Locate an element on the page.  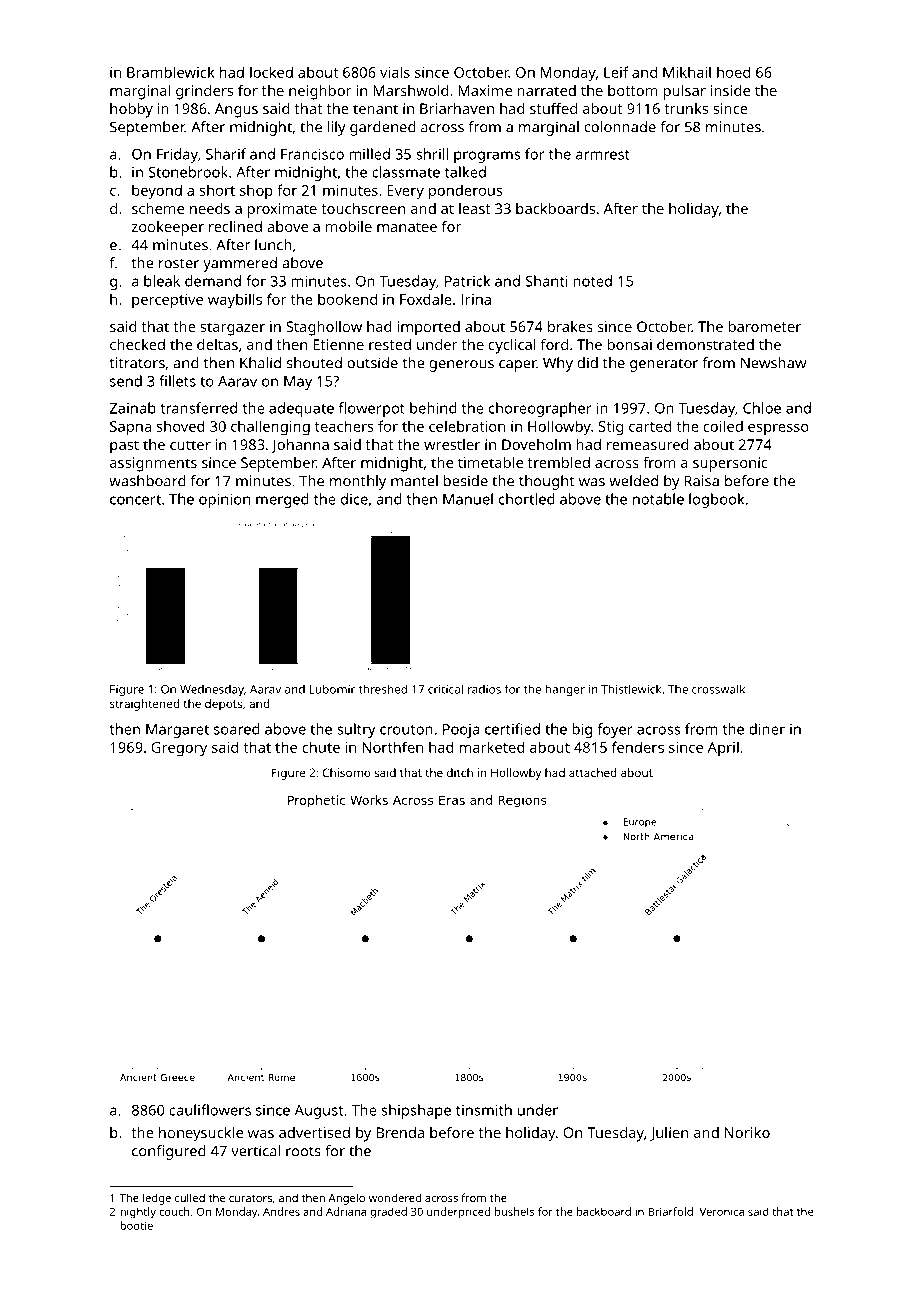
cauliflowers is located at coordinates (210, 1110).
